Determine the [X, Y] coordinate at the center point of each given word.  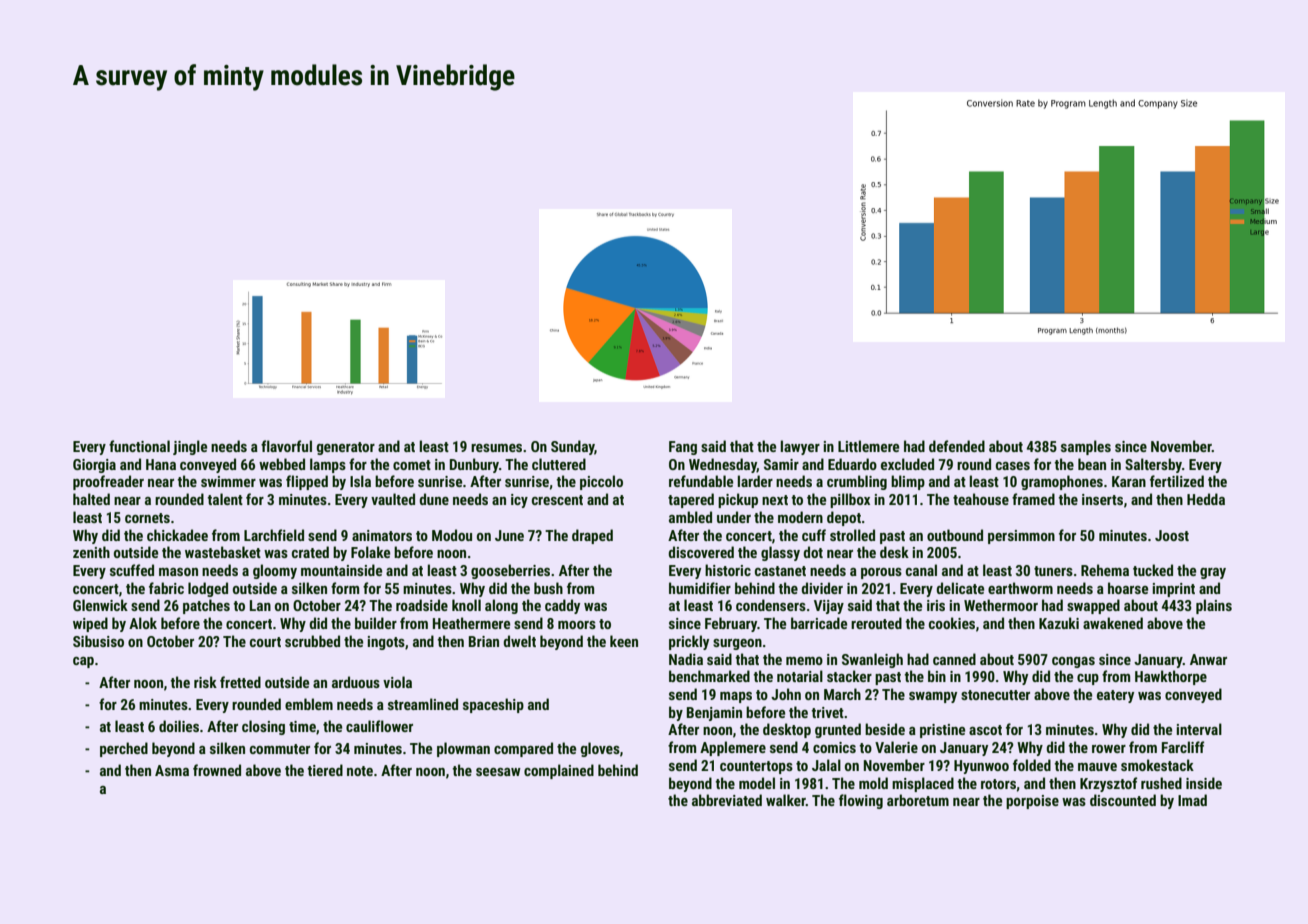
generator [346, 448]
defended [957, 446]
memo [804, 661]
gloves [600, 749]
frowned [217, 770]
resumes [496, 448]
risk [205, 682]
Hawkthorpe [1171, 677]
